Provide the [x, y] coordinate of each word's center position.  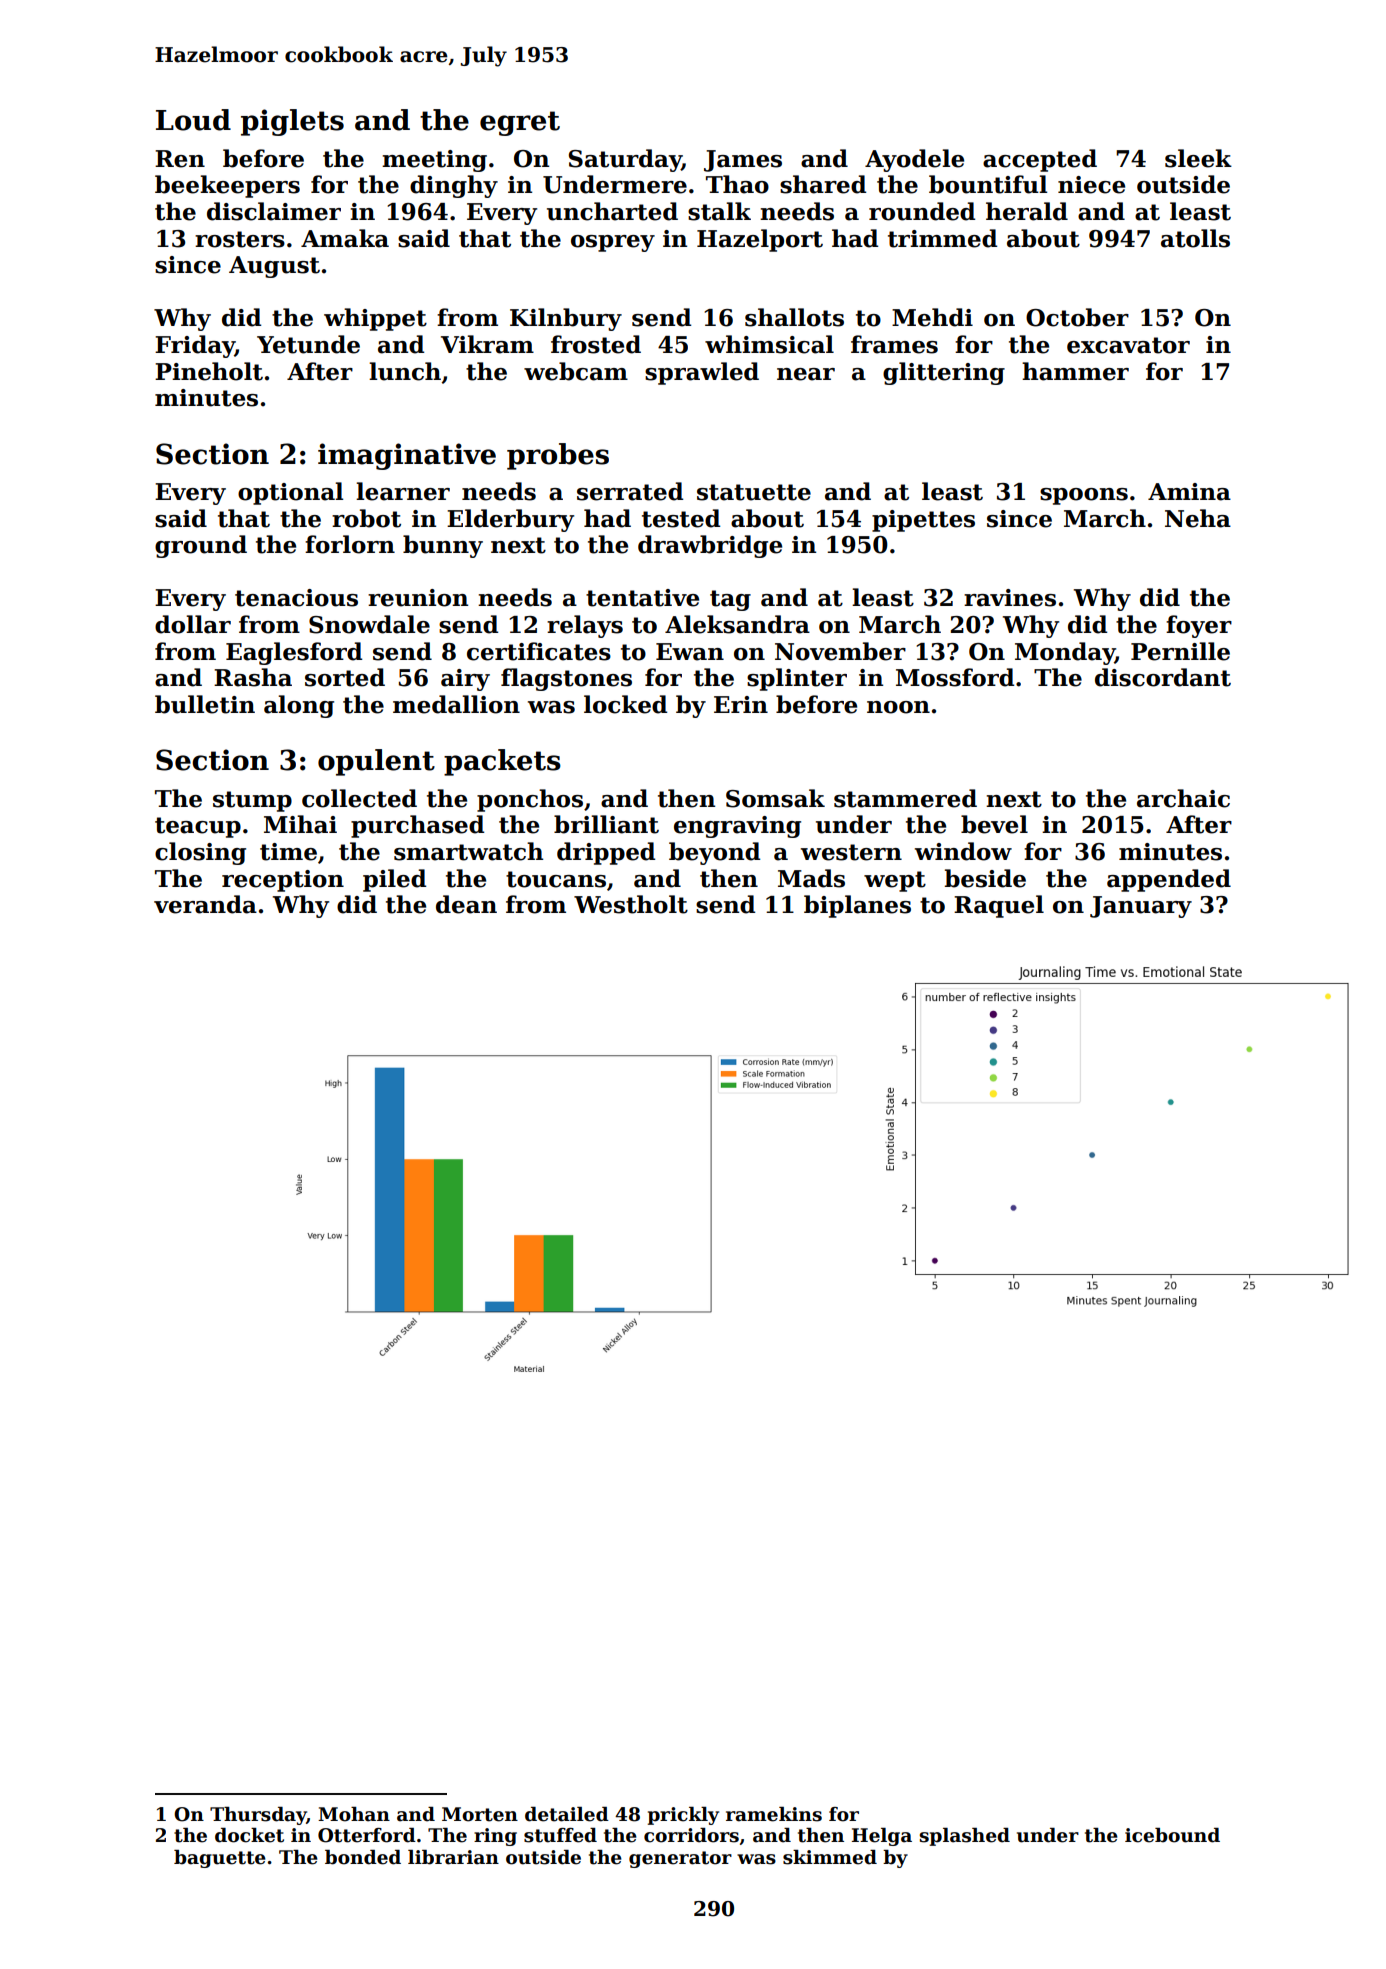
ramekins [774, 1814]
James [743, 161]
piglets [292, 122]
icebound [1172, 1835]
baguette [220, 1859]
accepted [1040, 160]
